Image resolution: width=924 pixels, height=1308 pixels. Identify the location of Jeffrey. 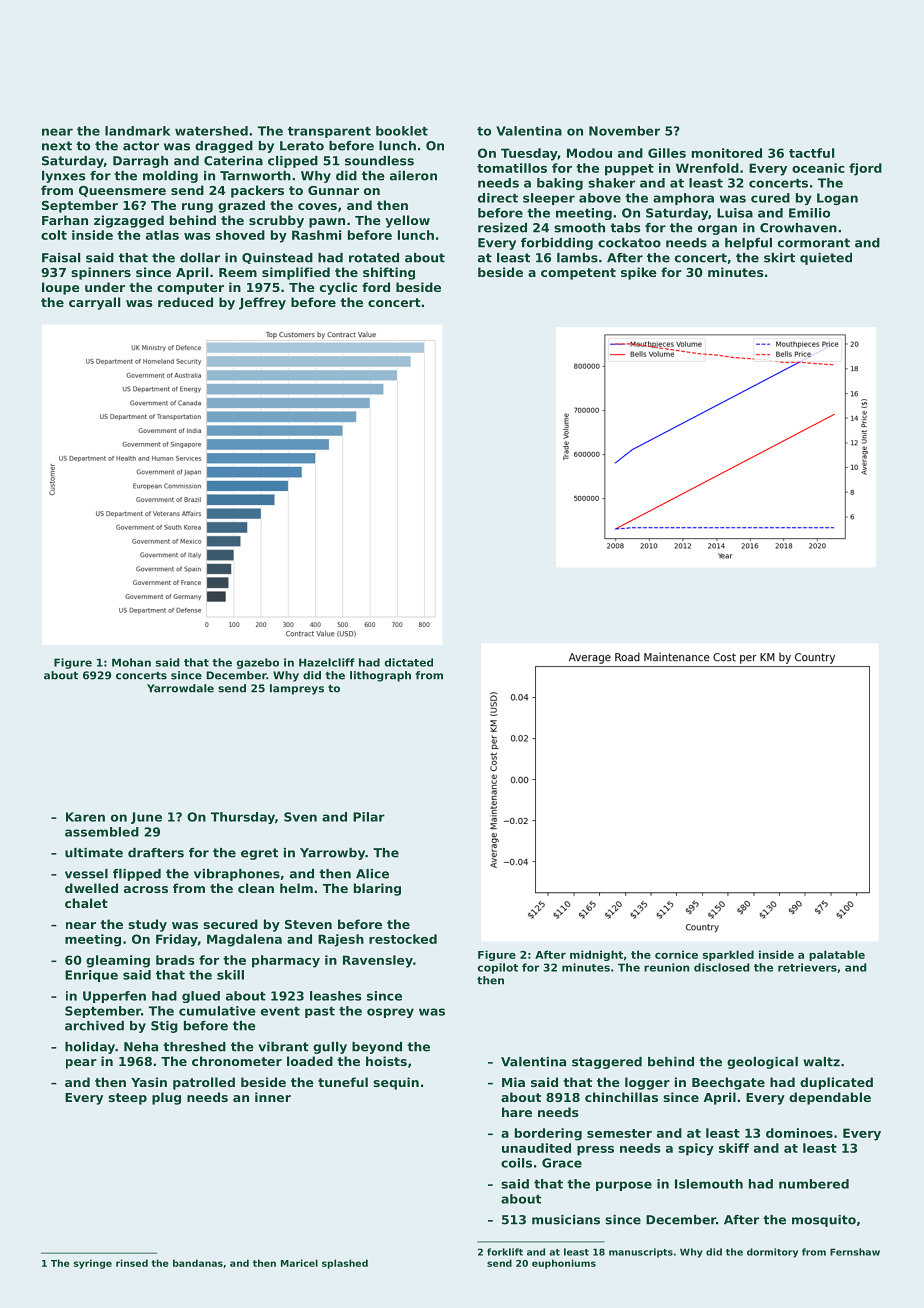
(262, 303).
